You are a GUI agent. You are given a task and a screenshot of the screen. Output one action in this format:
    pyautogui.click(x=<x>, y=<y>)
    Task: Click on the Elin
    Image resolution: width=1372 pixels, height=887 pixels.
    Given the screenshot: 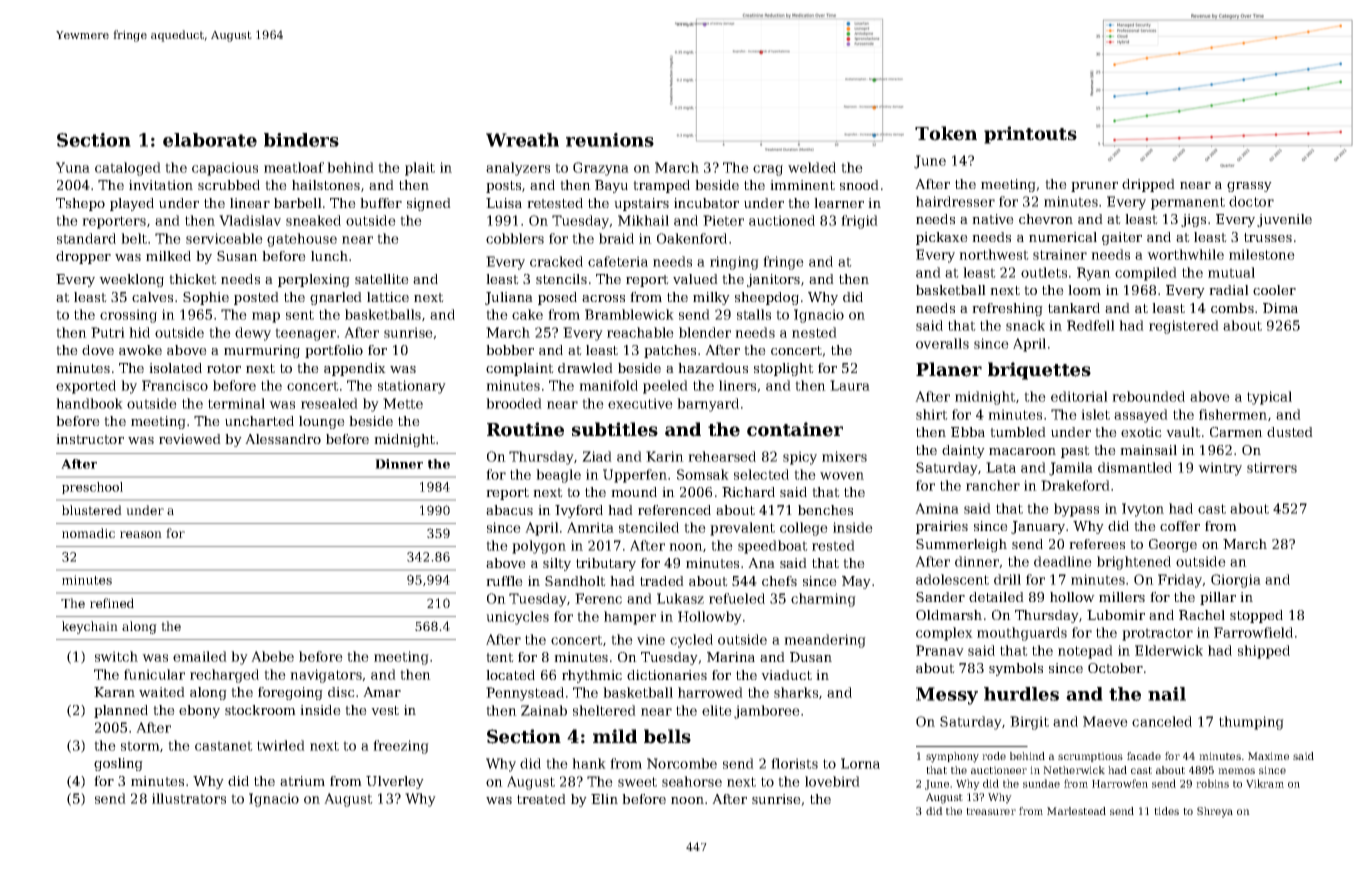 What is the action you would take?
    pyautogui.click(x=604, y=799)
